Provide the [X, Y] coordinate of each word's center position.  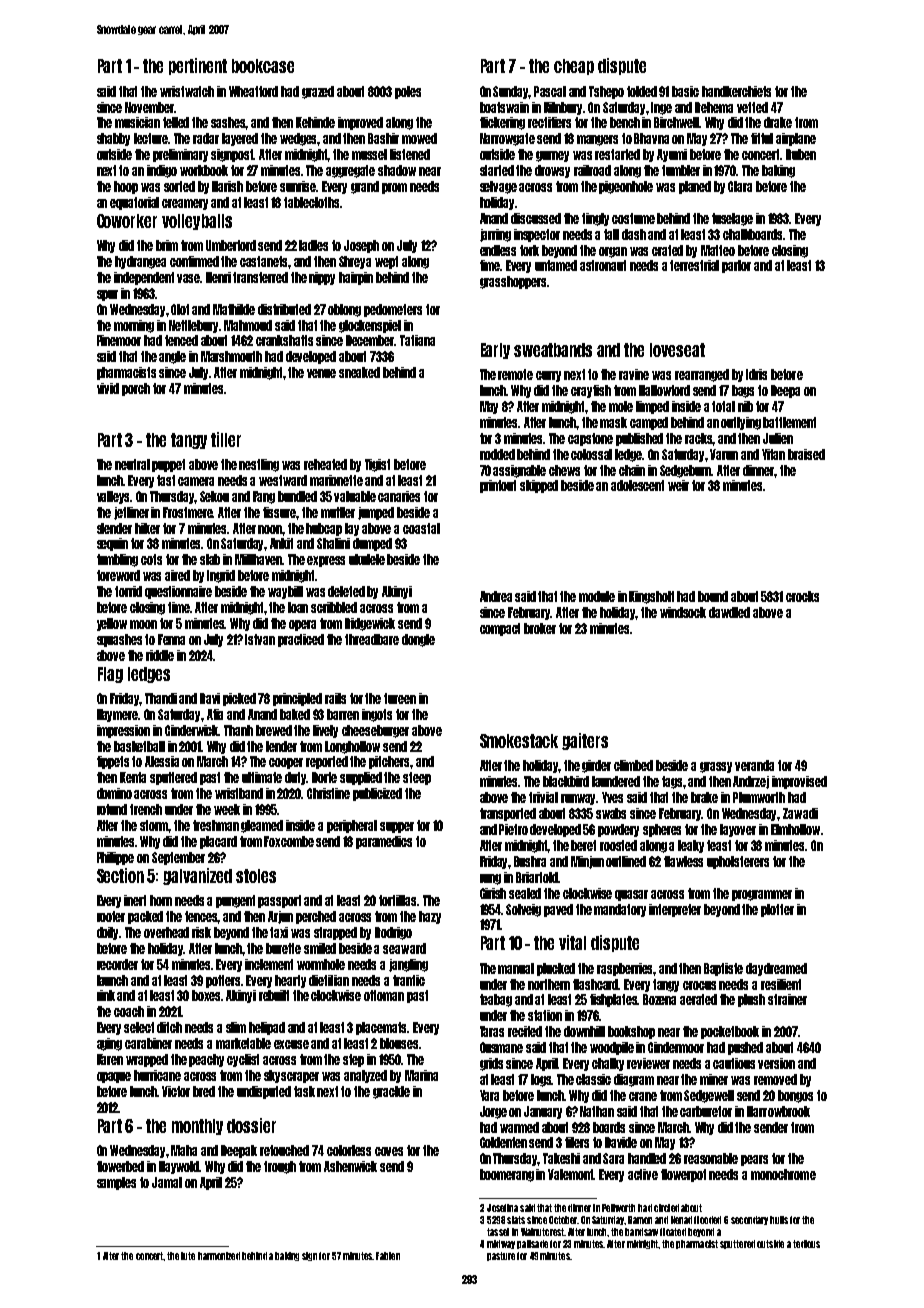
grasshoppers [513, 282]
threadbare [372, 639]
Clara [740, 186]
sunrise [298, 186]
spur [107, 295]
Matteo [718, 250]
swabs [611, 813]
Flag [110, 675]
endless [498, 250]
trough [280, 1167]
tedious [806, 1244]
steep [417, 778]
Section [120, 875]
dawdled [729, 612]
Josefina [502, 1208]
